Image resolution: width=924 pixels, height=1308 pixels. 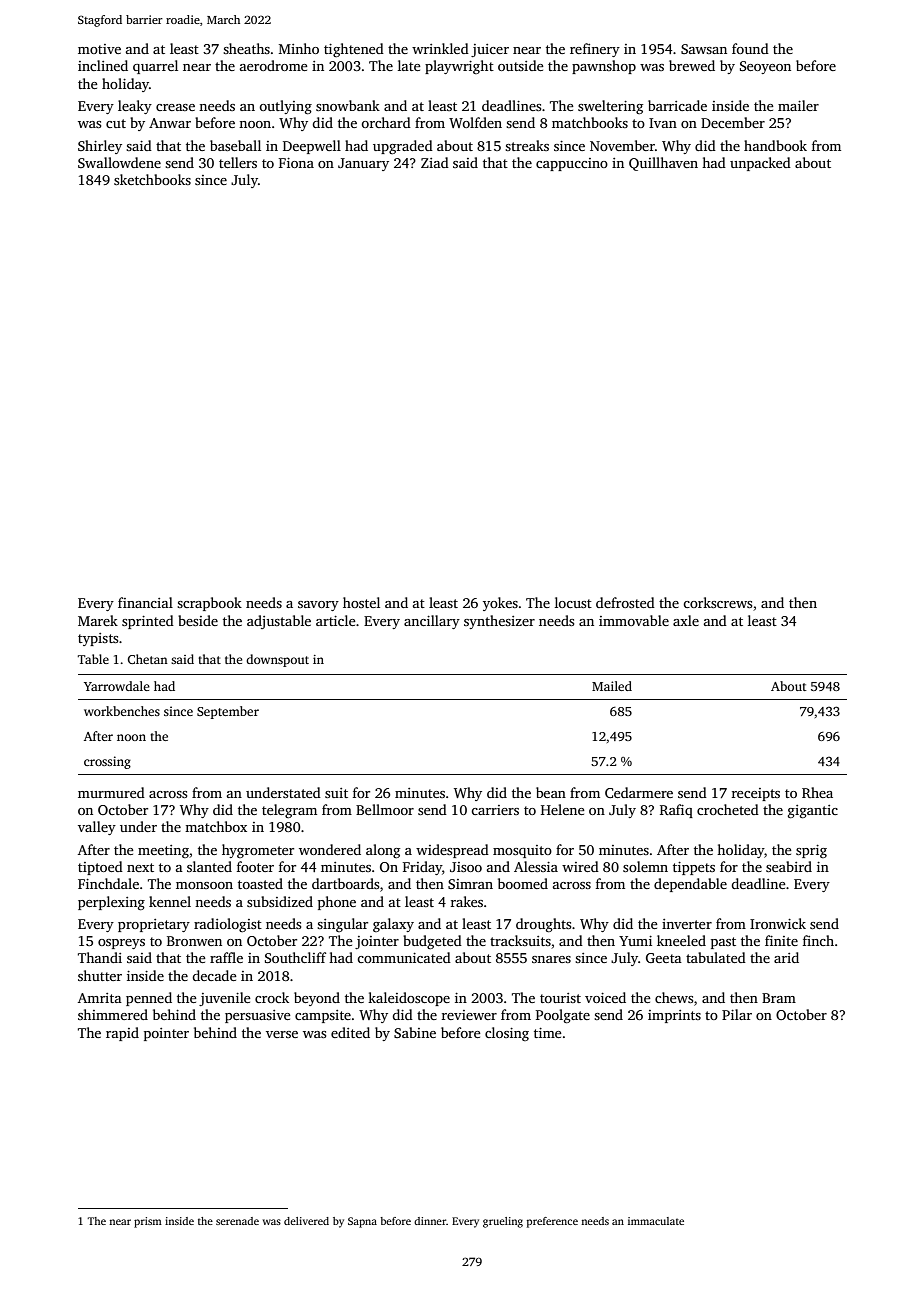 I want to click on corkscrews, so click(x=717, y=602).
